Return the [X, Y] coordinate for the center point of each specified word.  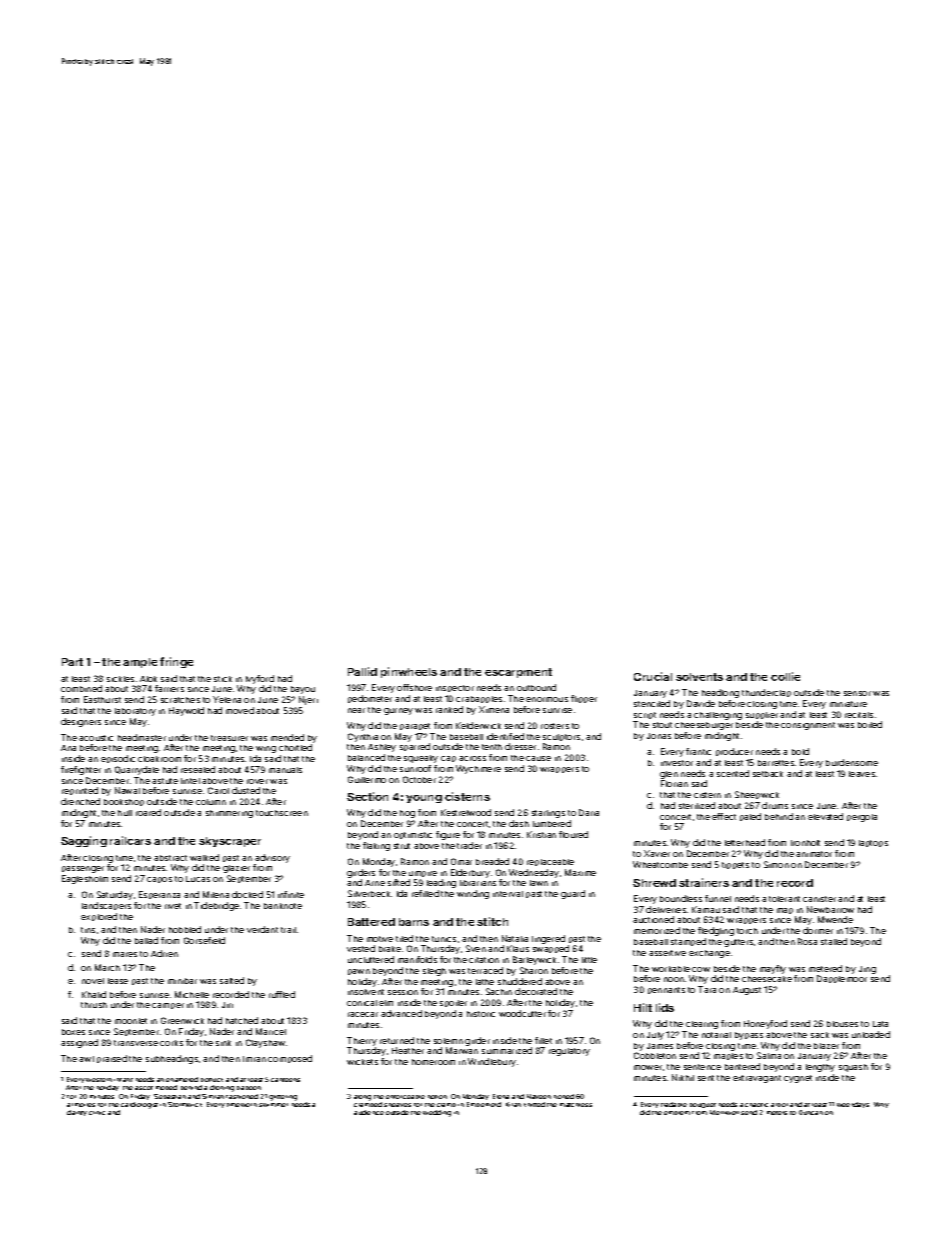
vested [361, 948]
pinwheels [409, 672]
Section [367, 796]
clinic [97, 1113]
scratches [180, 700]
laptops [873, 843]
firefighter [81, 770]
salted [232, 980]
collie [785, 676]
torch [747, 931]
